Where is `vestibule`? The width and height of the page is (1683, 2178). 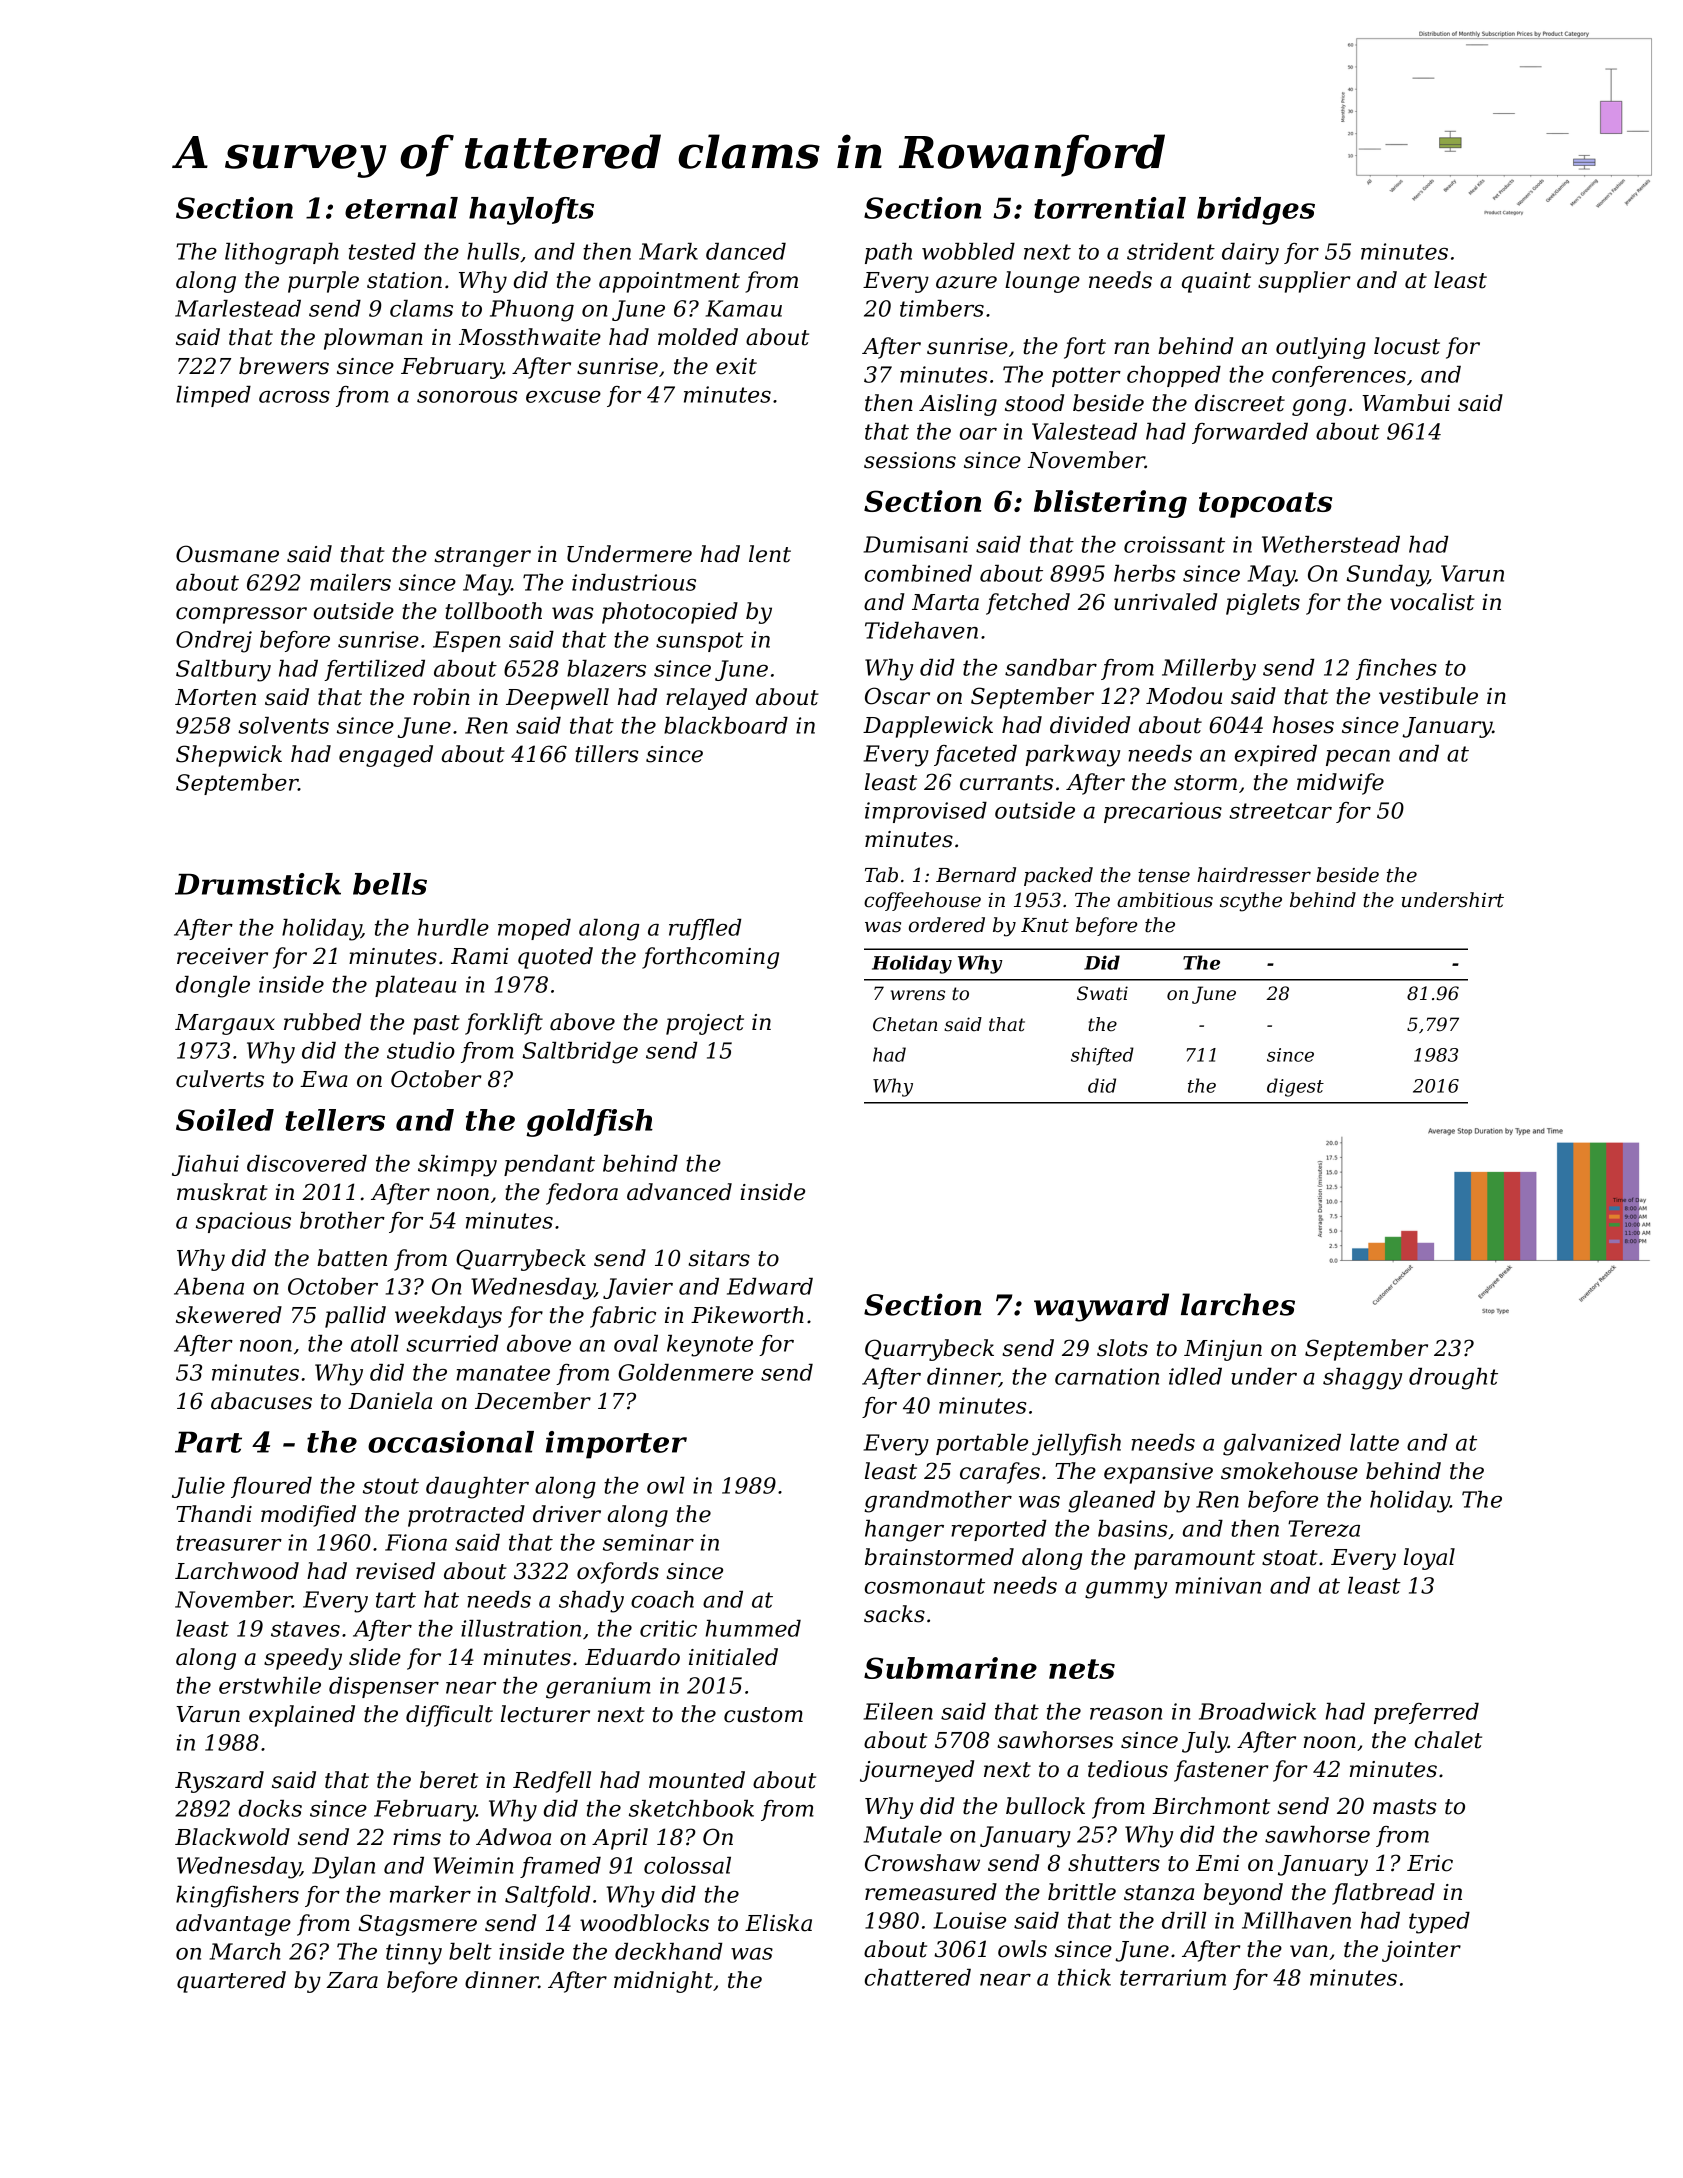 vestibule is located at coordinates (1428, 696).
